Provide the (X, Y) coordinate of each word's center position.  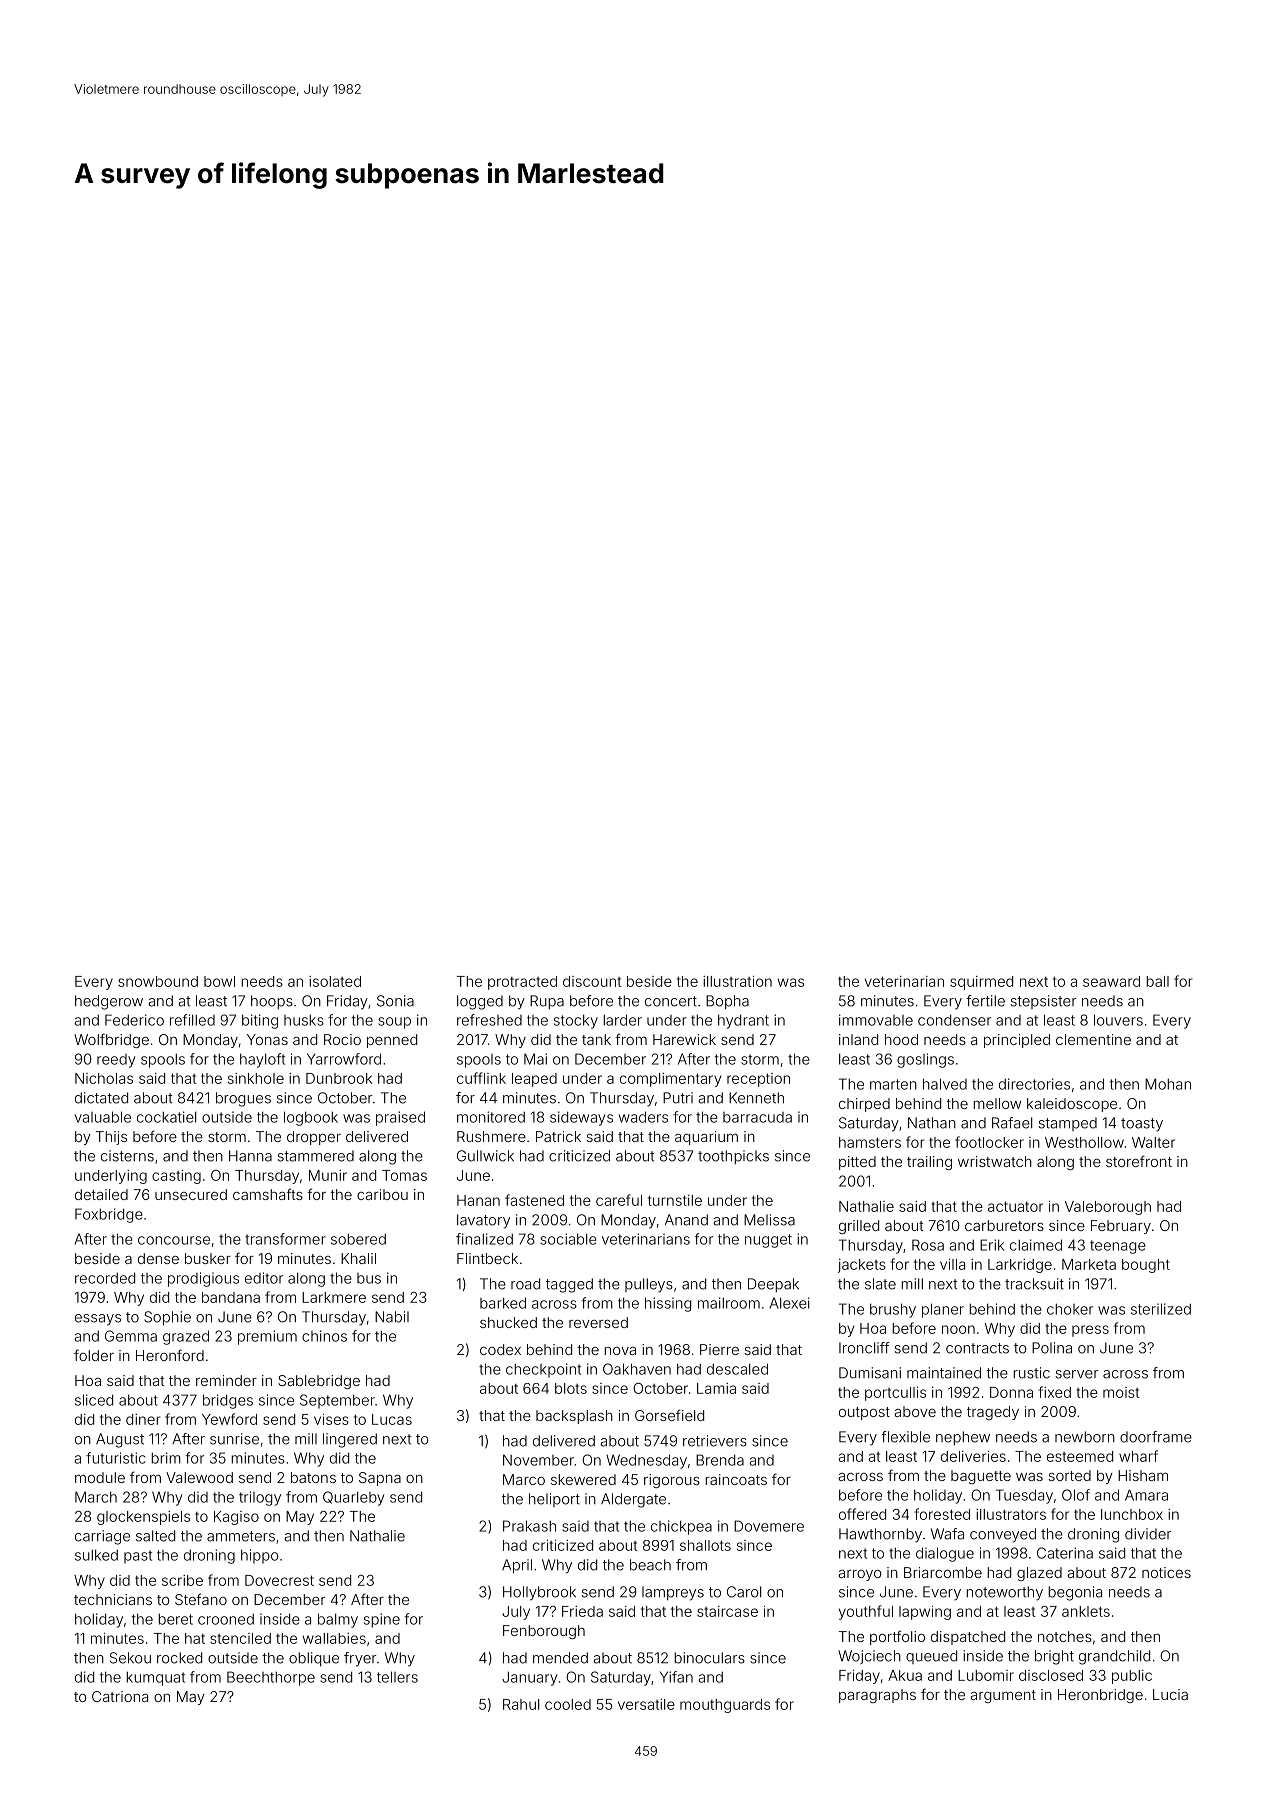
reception (758, 1080)
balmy (338, 1620)
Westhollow (1084, 1142)
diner (143, 1419)
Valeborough (1108, 1208)
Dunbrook (339, 1078)
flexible (905, 1437)
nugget (768, 1241)
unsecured (191, 1194)
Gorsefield (669, 1415)
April (517, 1566)
